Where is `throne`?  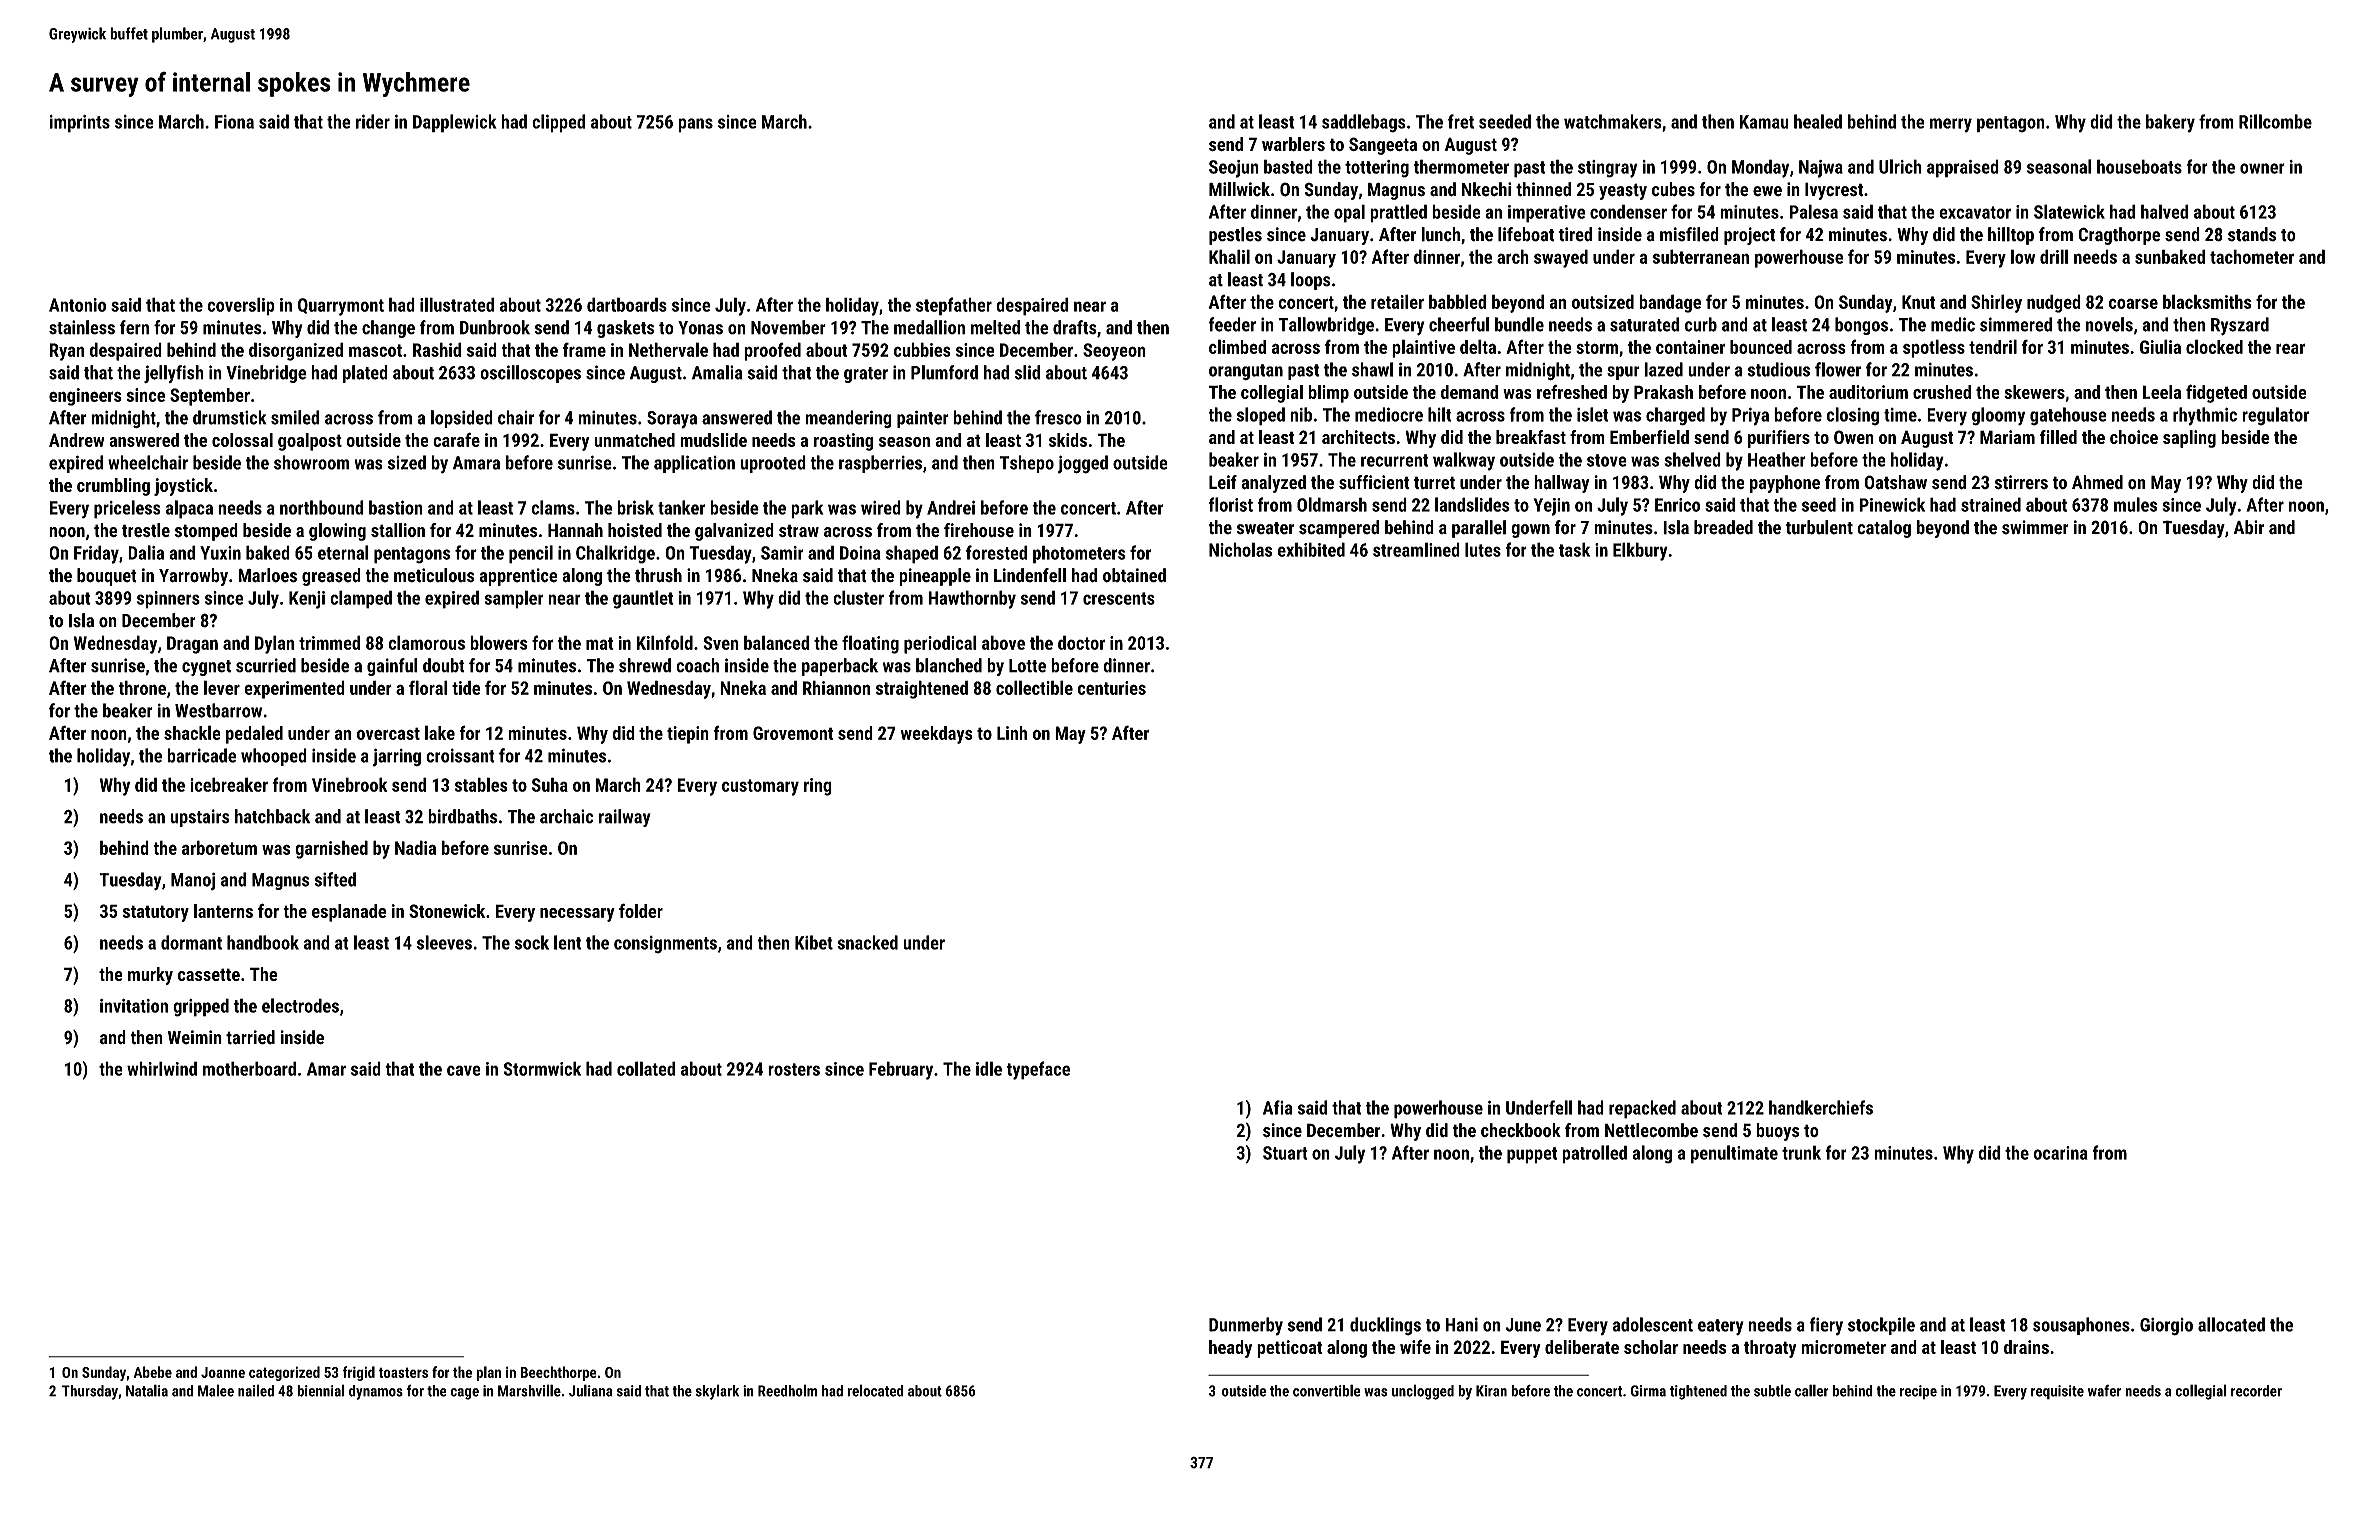
throne is located at coordinates (142, 687).
